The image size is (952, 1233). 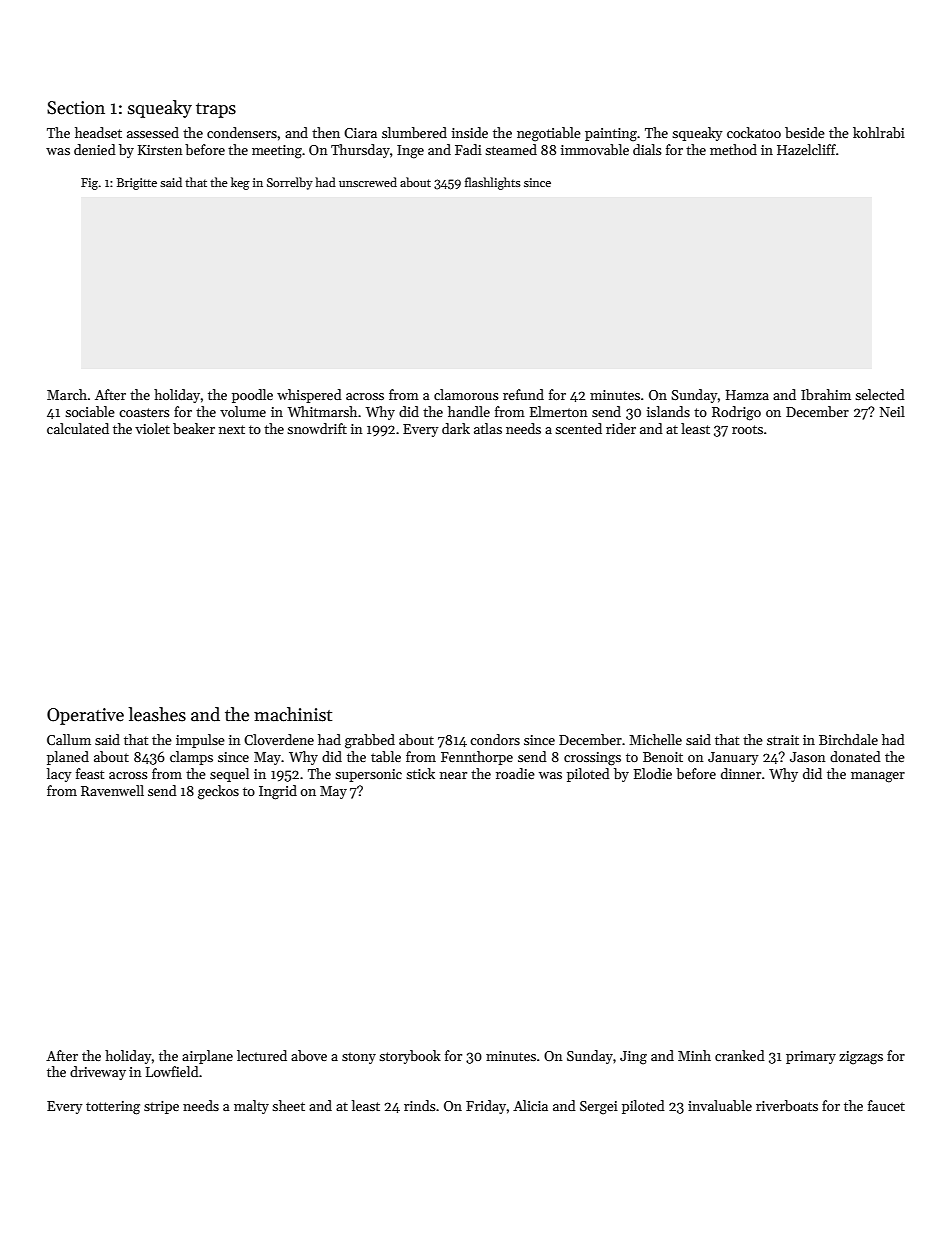 What do you see at coordinates (747, 395) in the screenshot?
I see `Hamza` at bounding box center [747, 395].
